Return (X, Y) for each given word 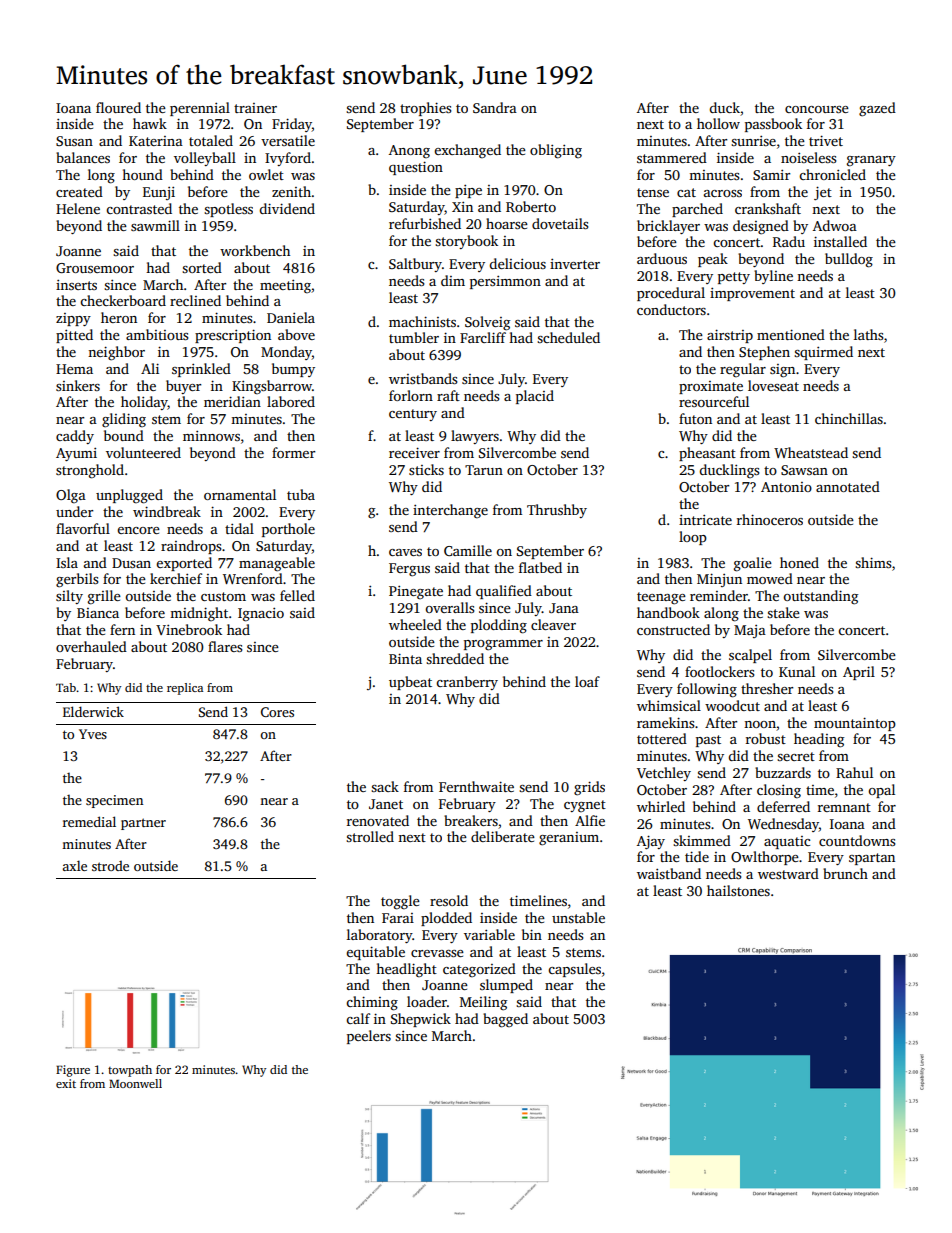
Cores (277, 712)
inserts (76, 285)
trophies (425, 109)
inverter (575, 264)
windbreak (167, 511)
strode (110, 866)
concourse (817, 109)
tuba (301, 494)
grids (589, 788)
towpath (130, 1071)
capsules (574, 970)
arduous (662, 258)
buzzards (783, 772)
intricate (705, 520)
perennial (200, 109)
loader (427, 1001)
